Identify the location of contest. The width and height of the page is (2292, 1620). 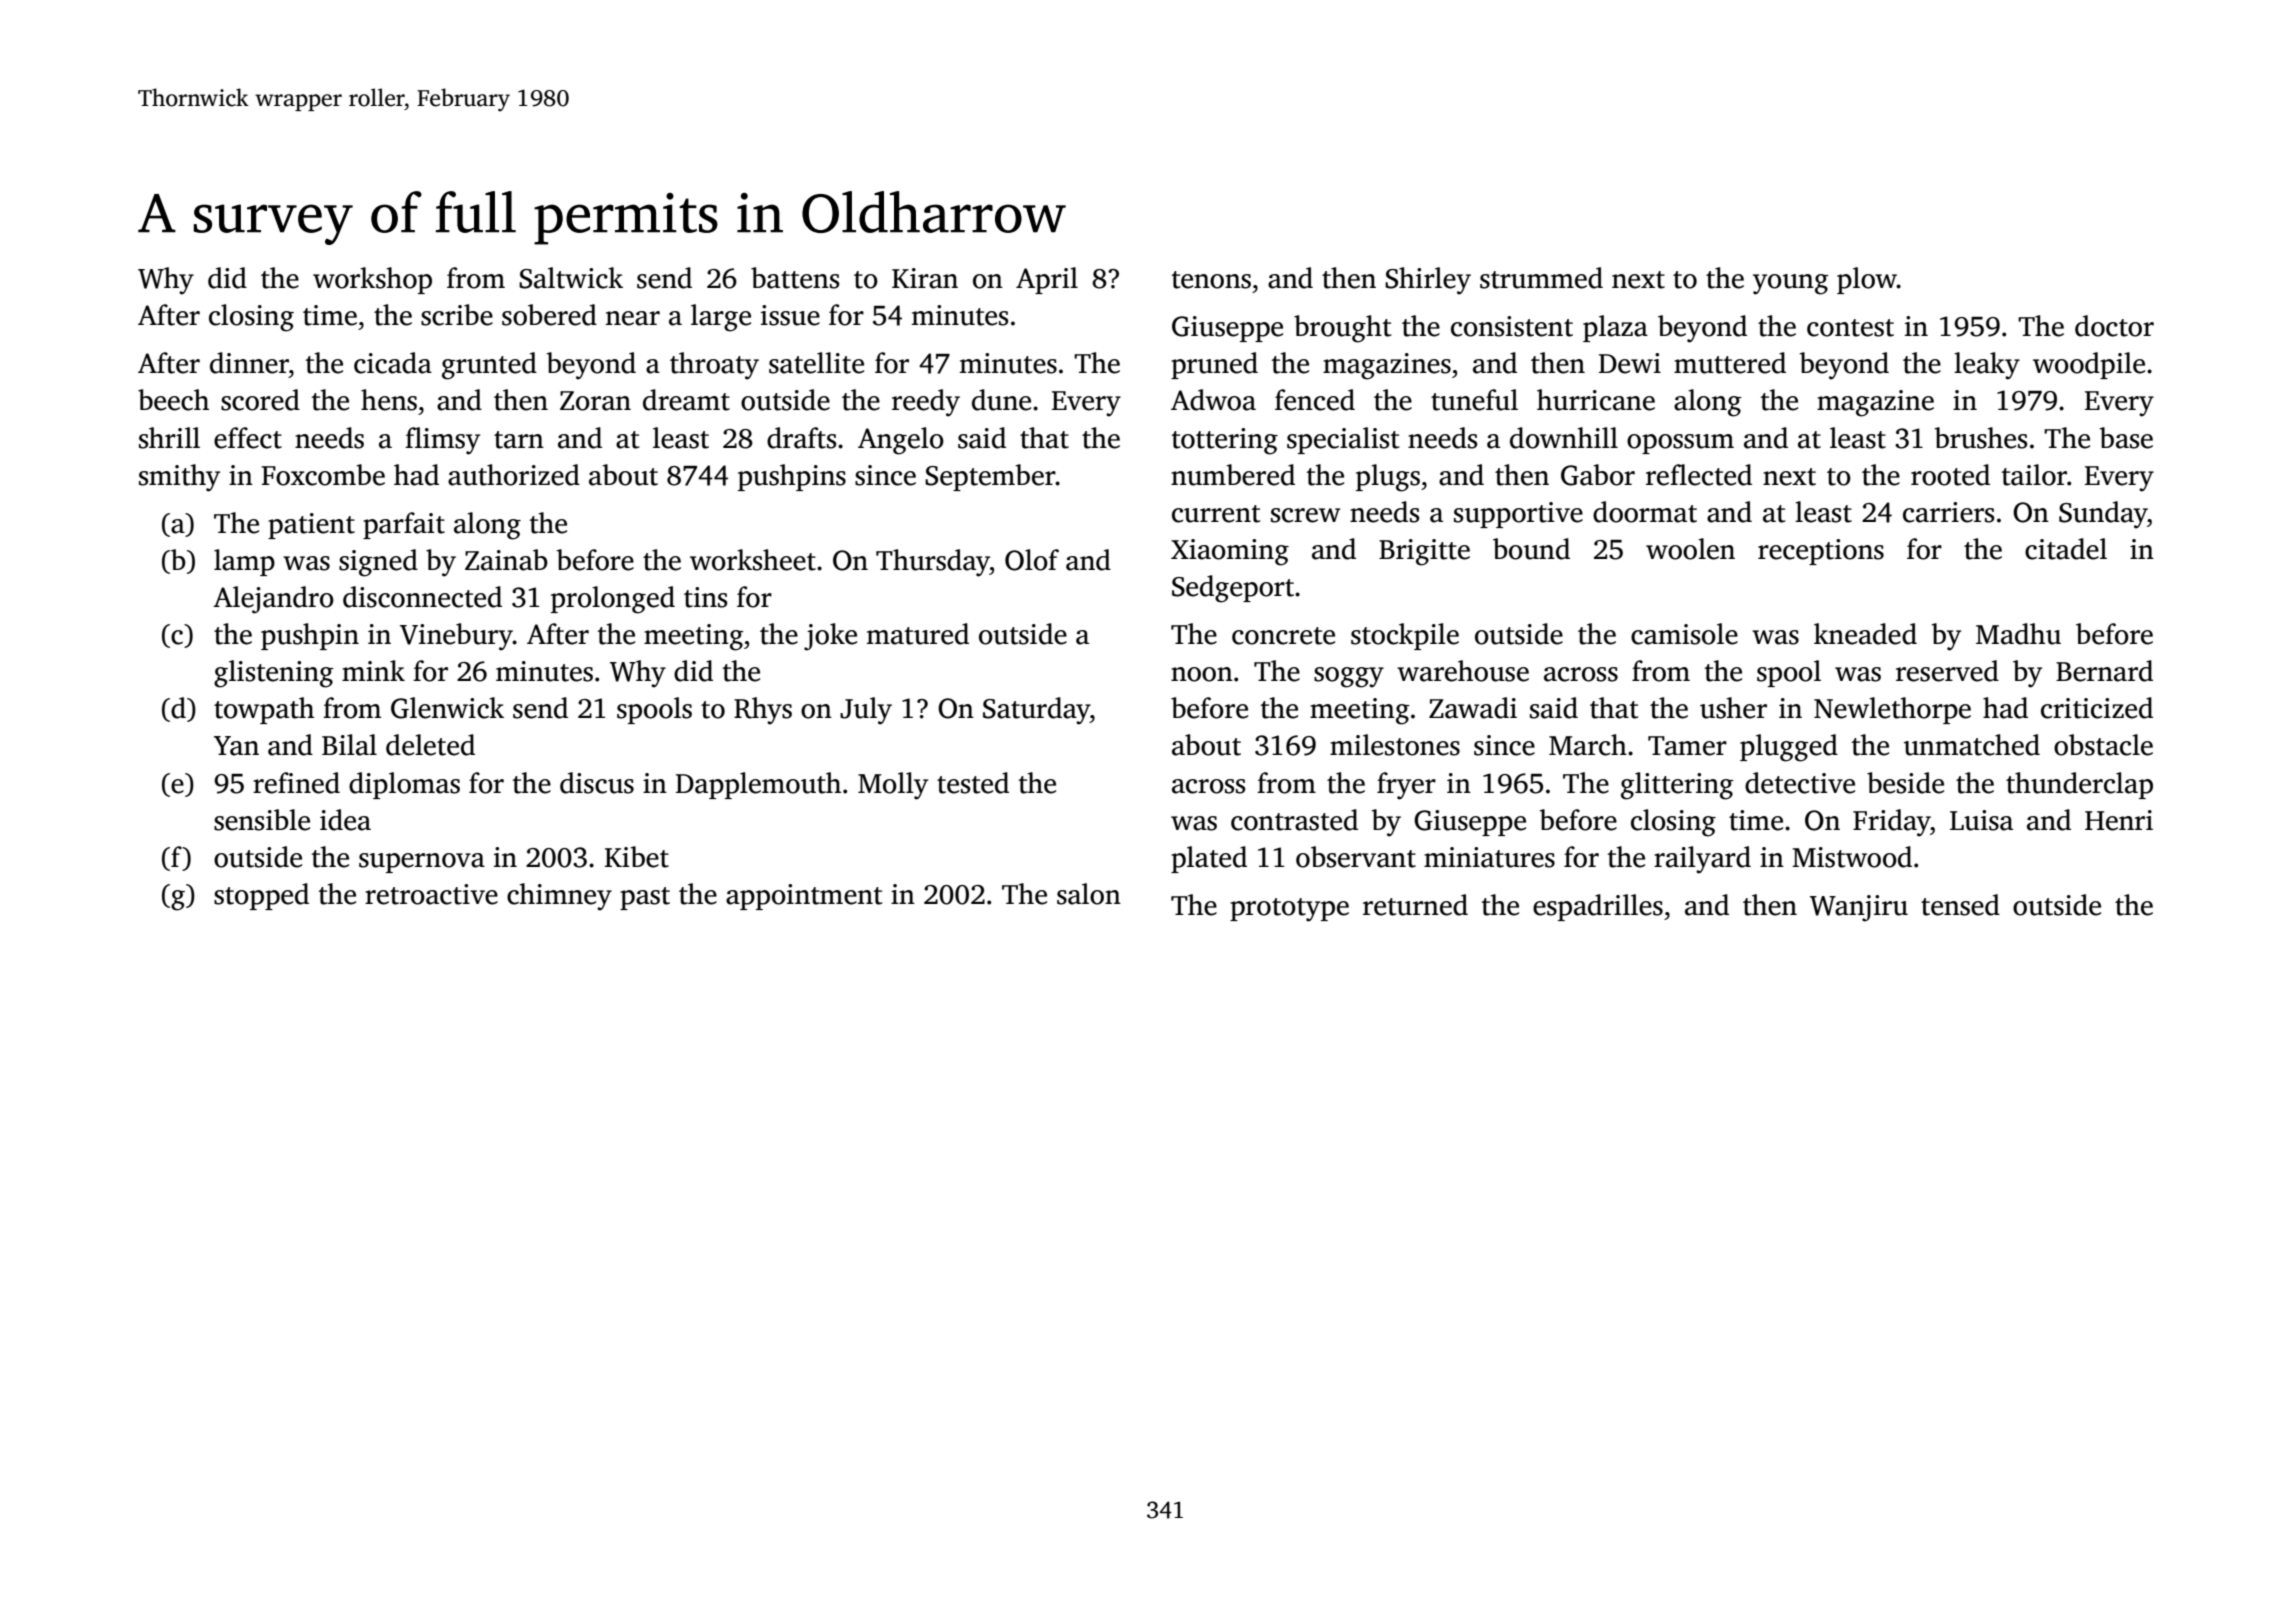
(1850, 328).
